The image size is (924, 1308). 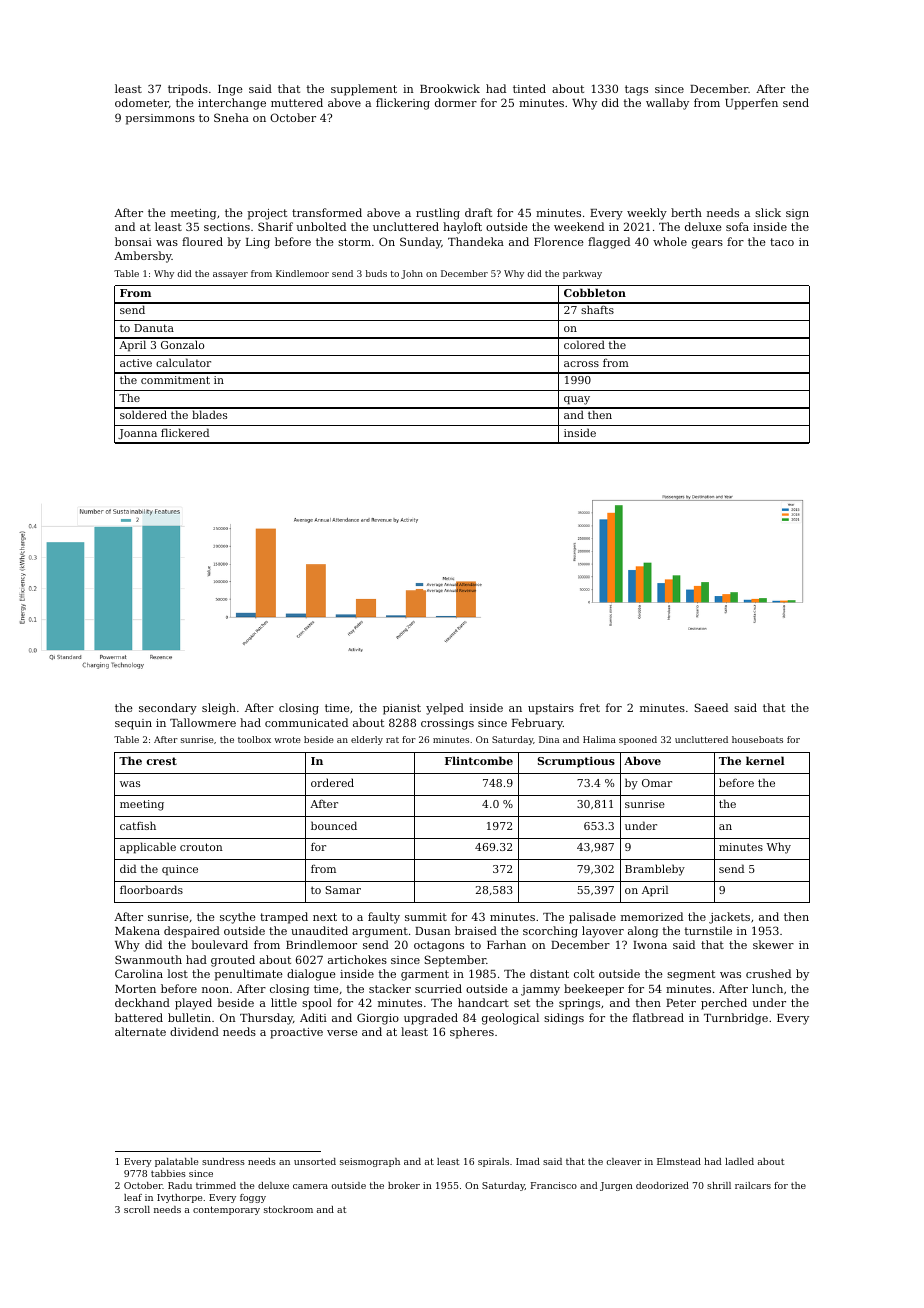 I want to click on Upperfen, so click(x=751, y=104).
